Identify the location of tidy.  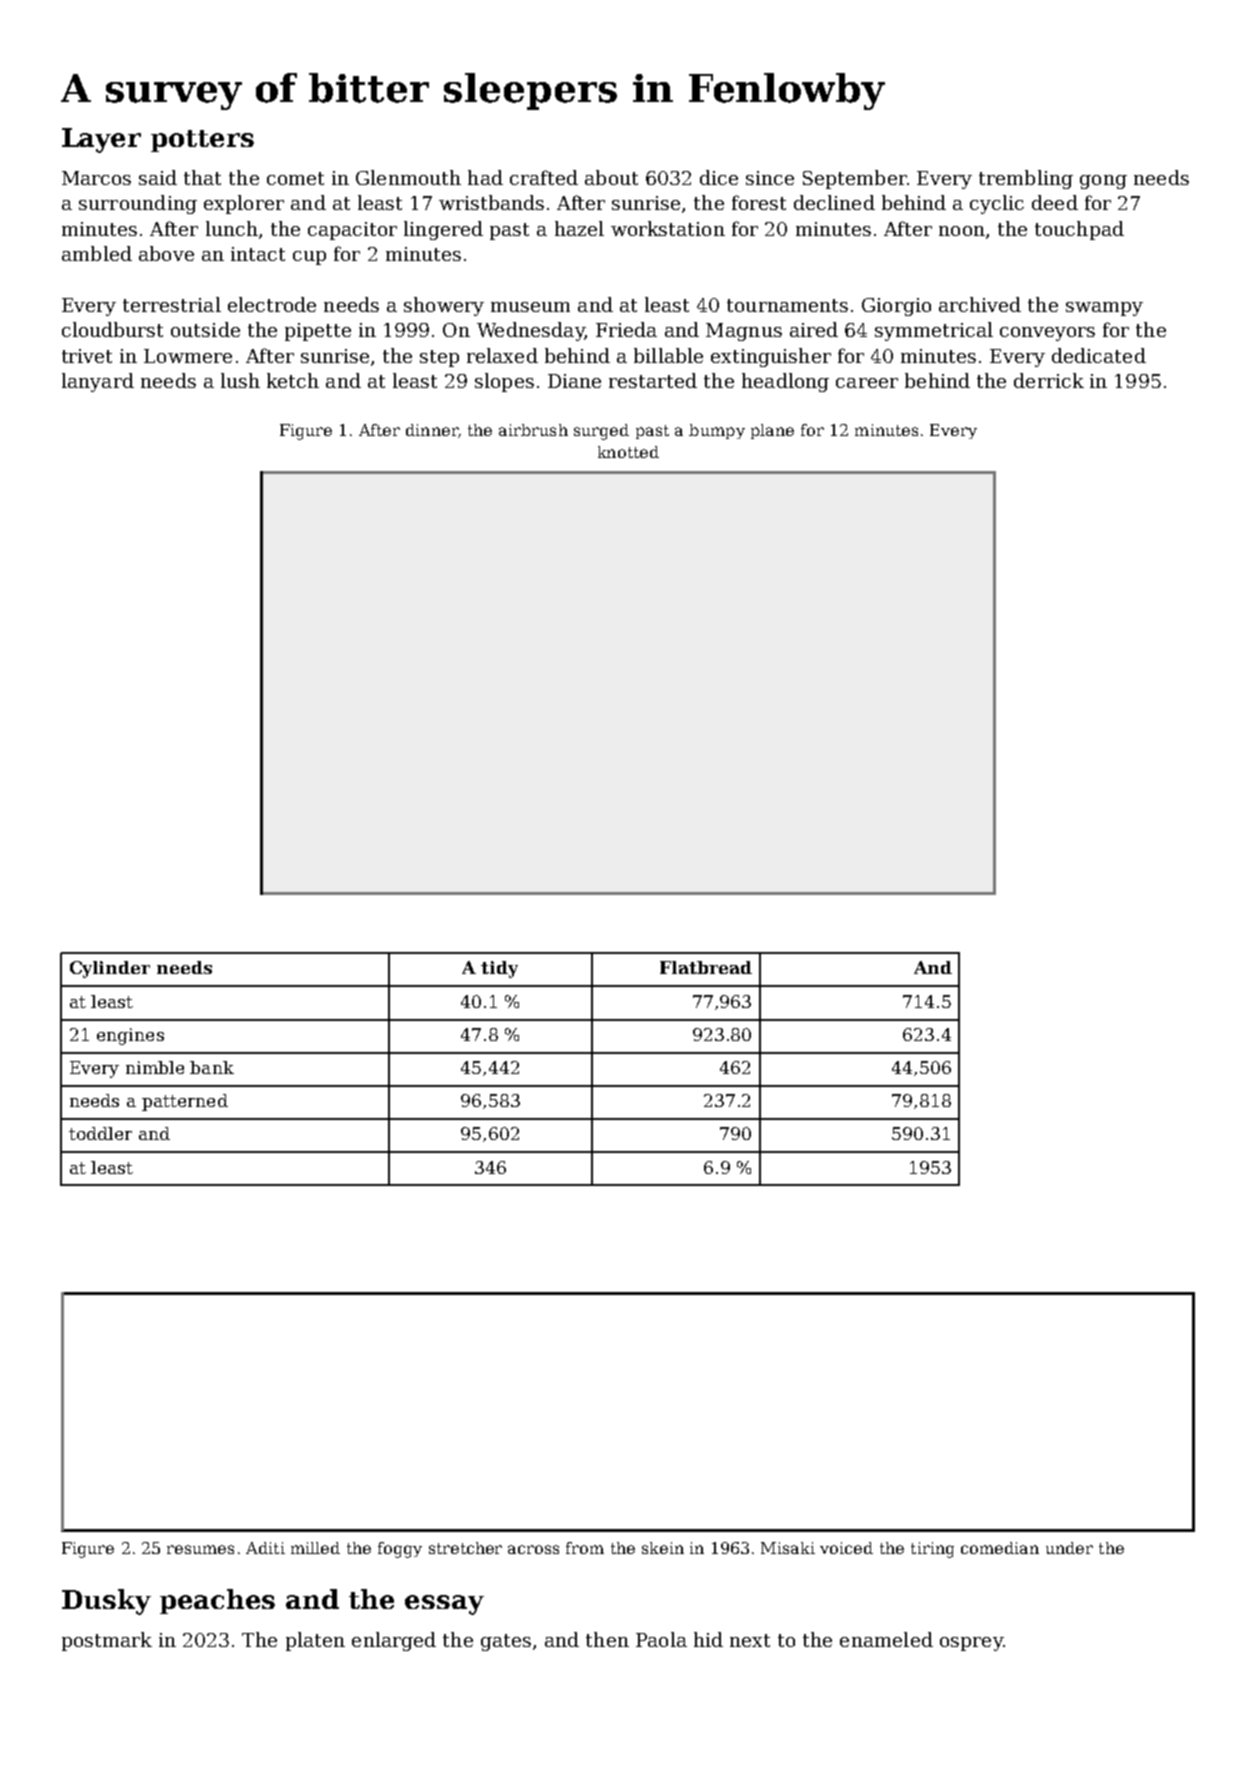
(499, 969).
